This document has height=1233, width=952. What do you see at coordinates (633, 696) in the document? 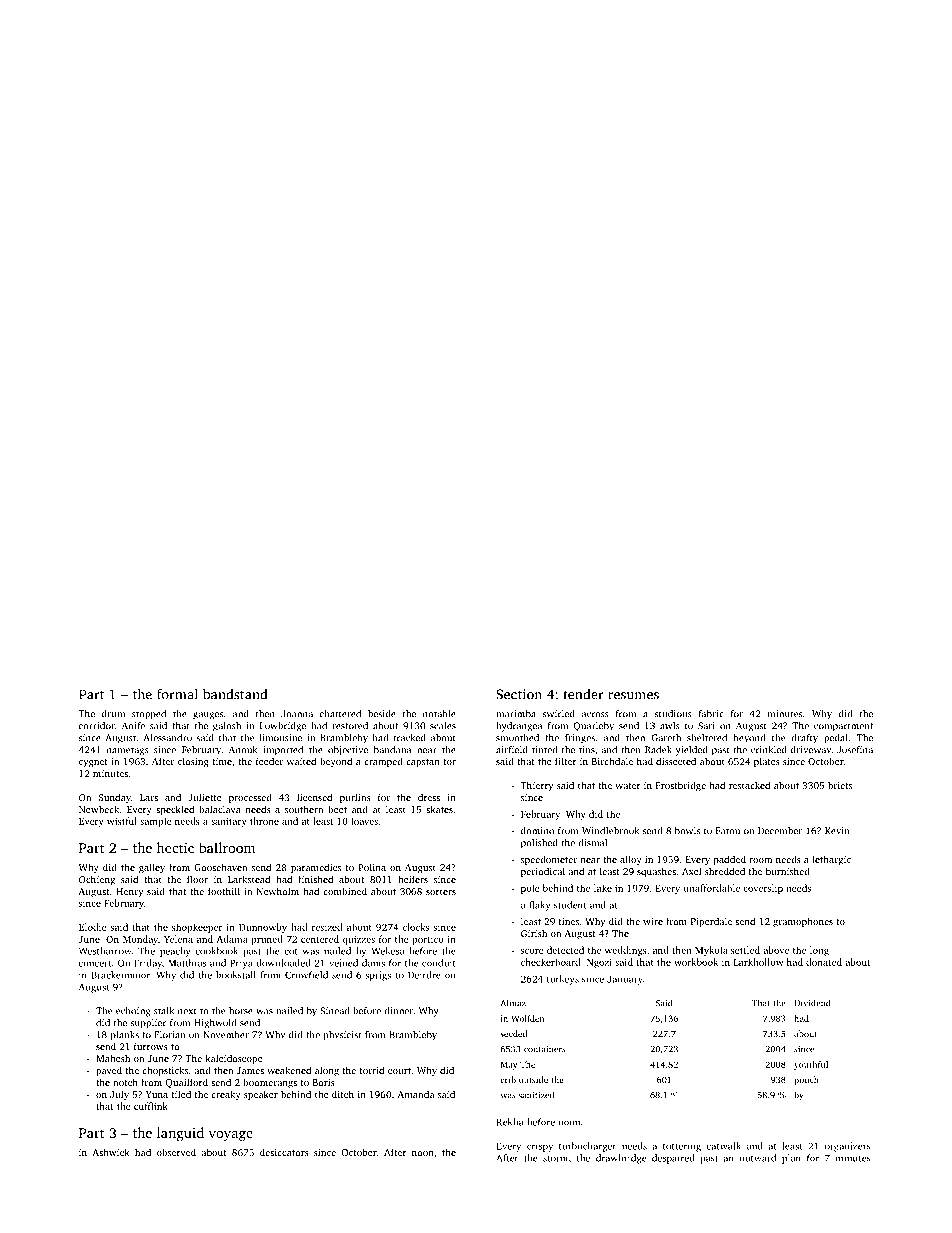
I see `resumes` at bounding box center [633, 696].
